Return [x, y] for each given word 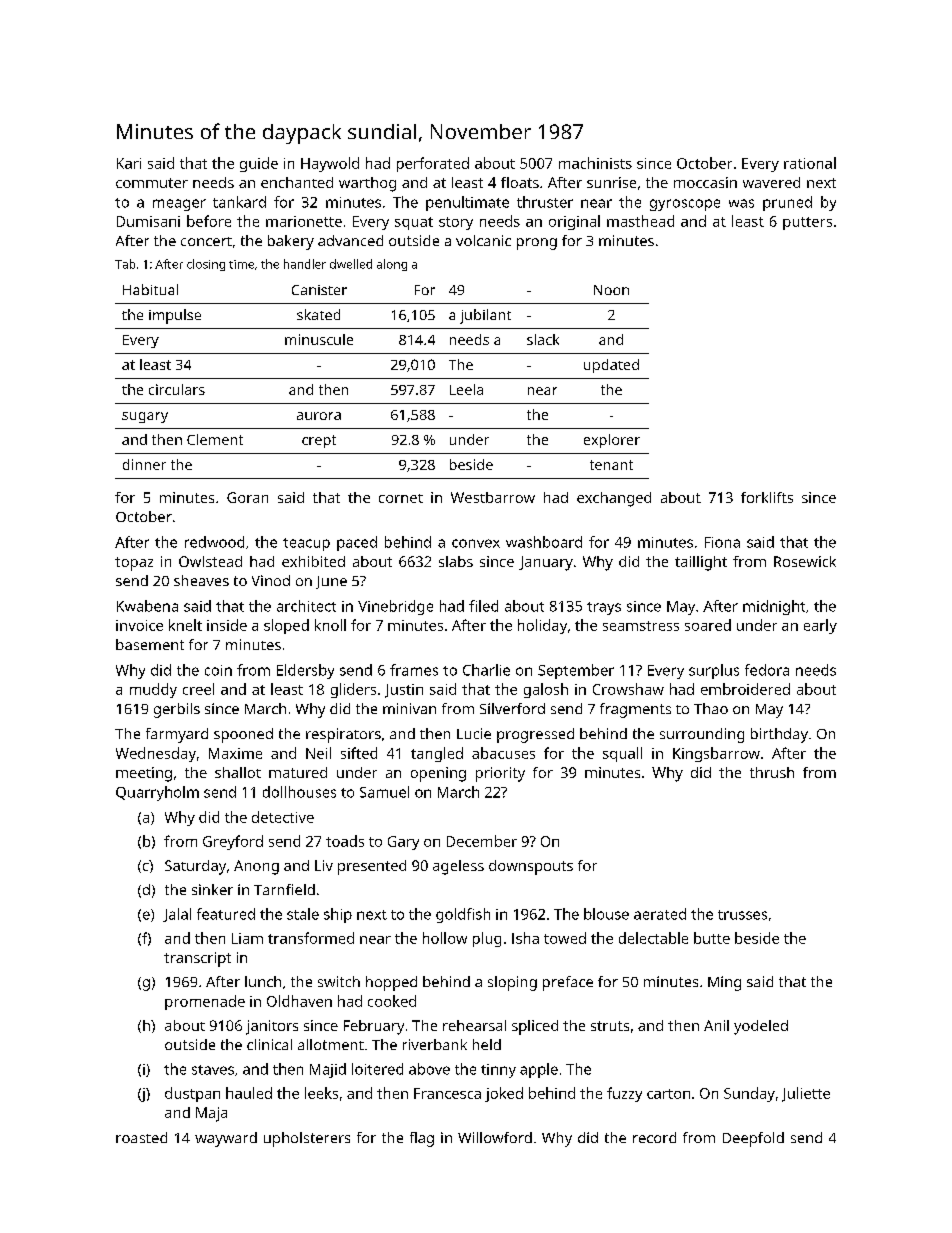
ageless [458, 867]
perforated [433, 164]
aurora [319, 416]
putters [807, 223]
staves [213, 1070]
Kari [129, 163]
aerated [660, 914]
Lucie [474, 733]
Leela [466, 389]
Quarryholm [157, 793]
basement [150, 644]
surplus [714, 671]
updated [611, 366]
